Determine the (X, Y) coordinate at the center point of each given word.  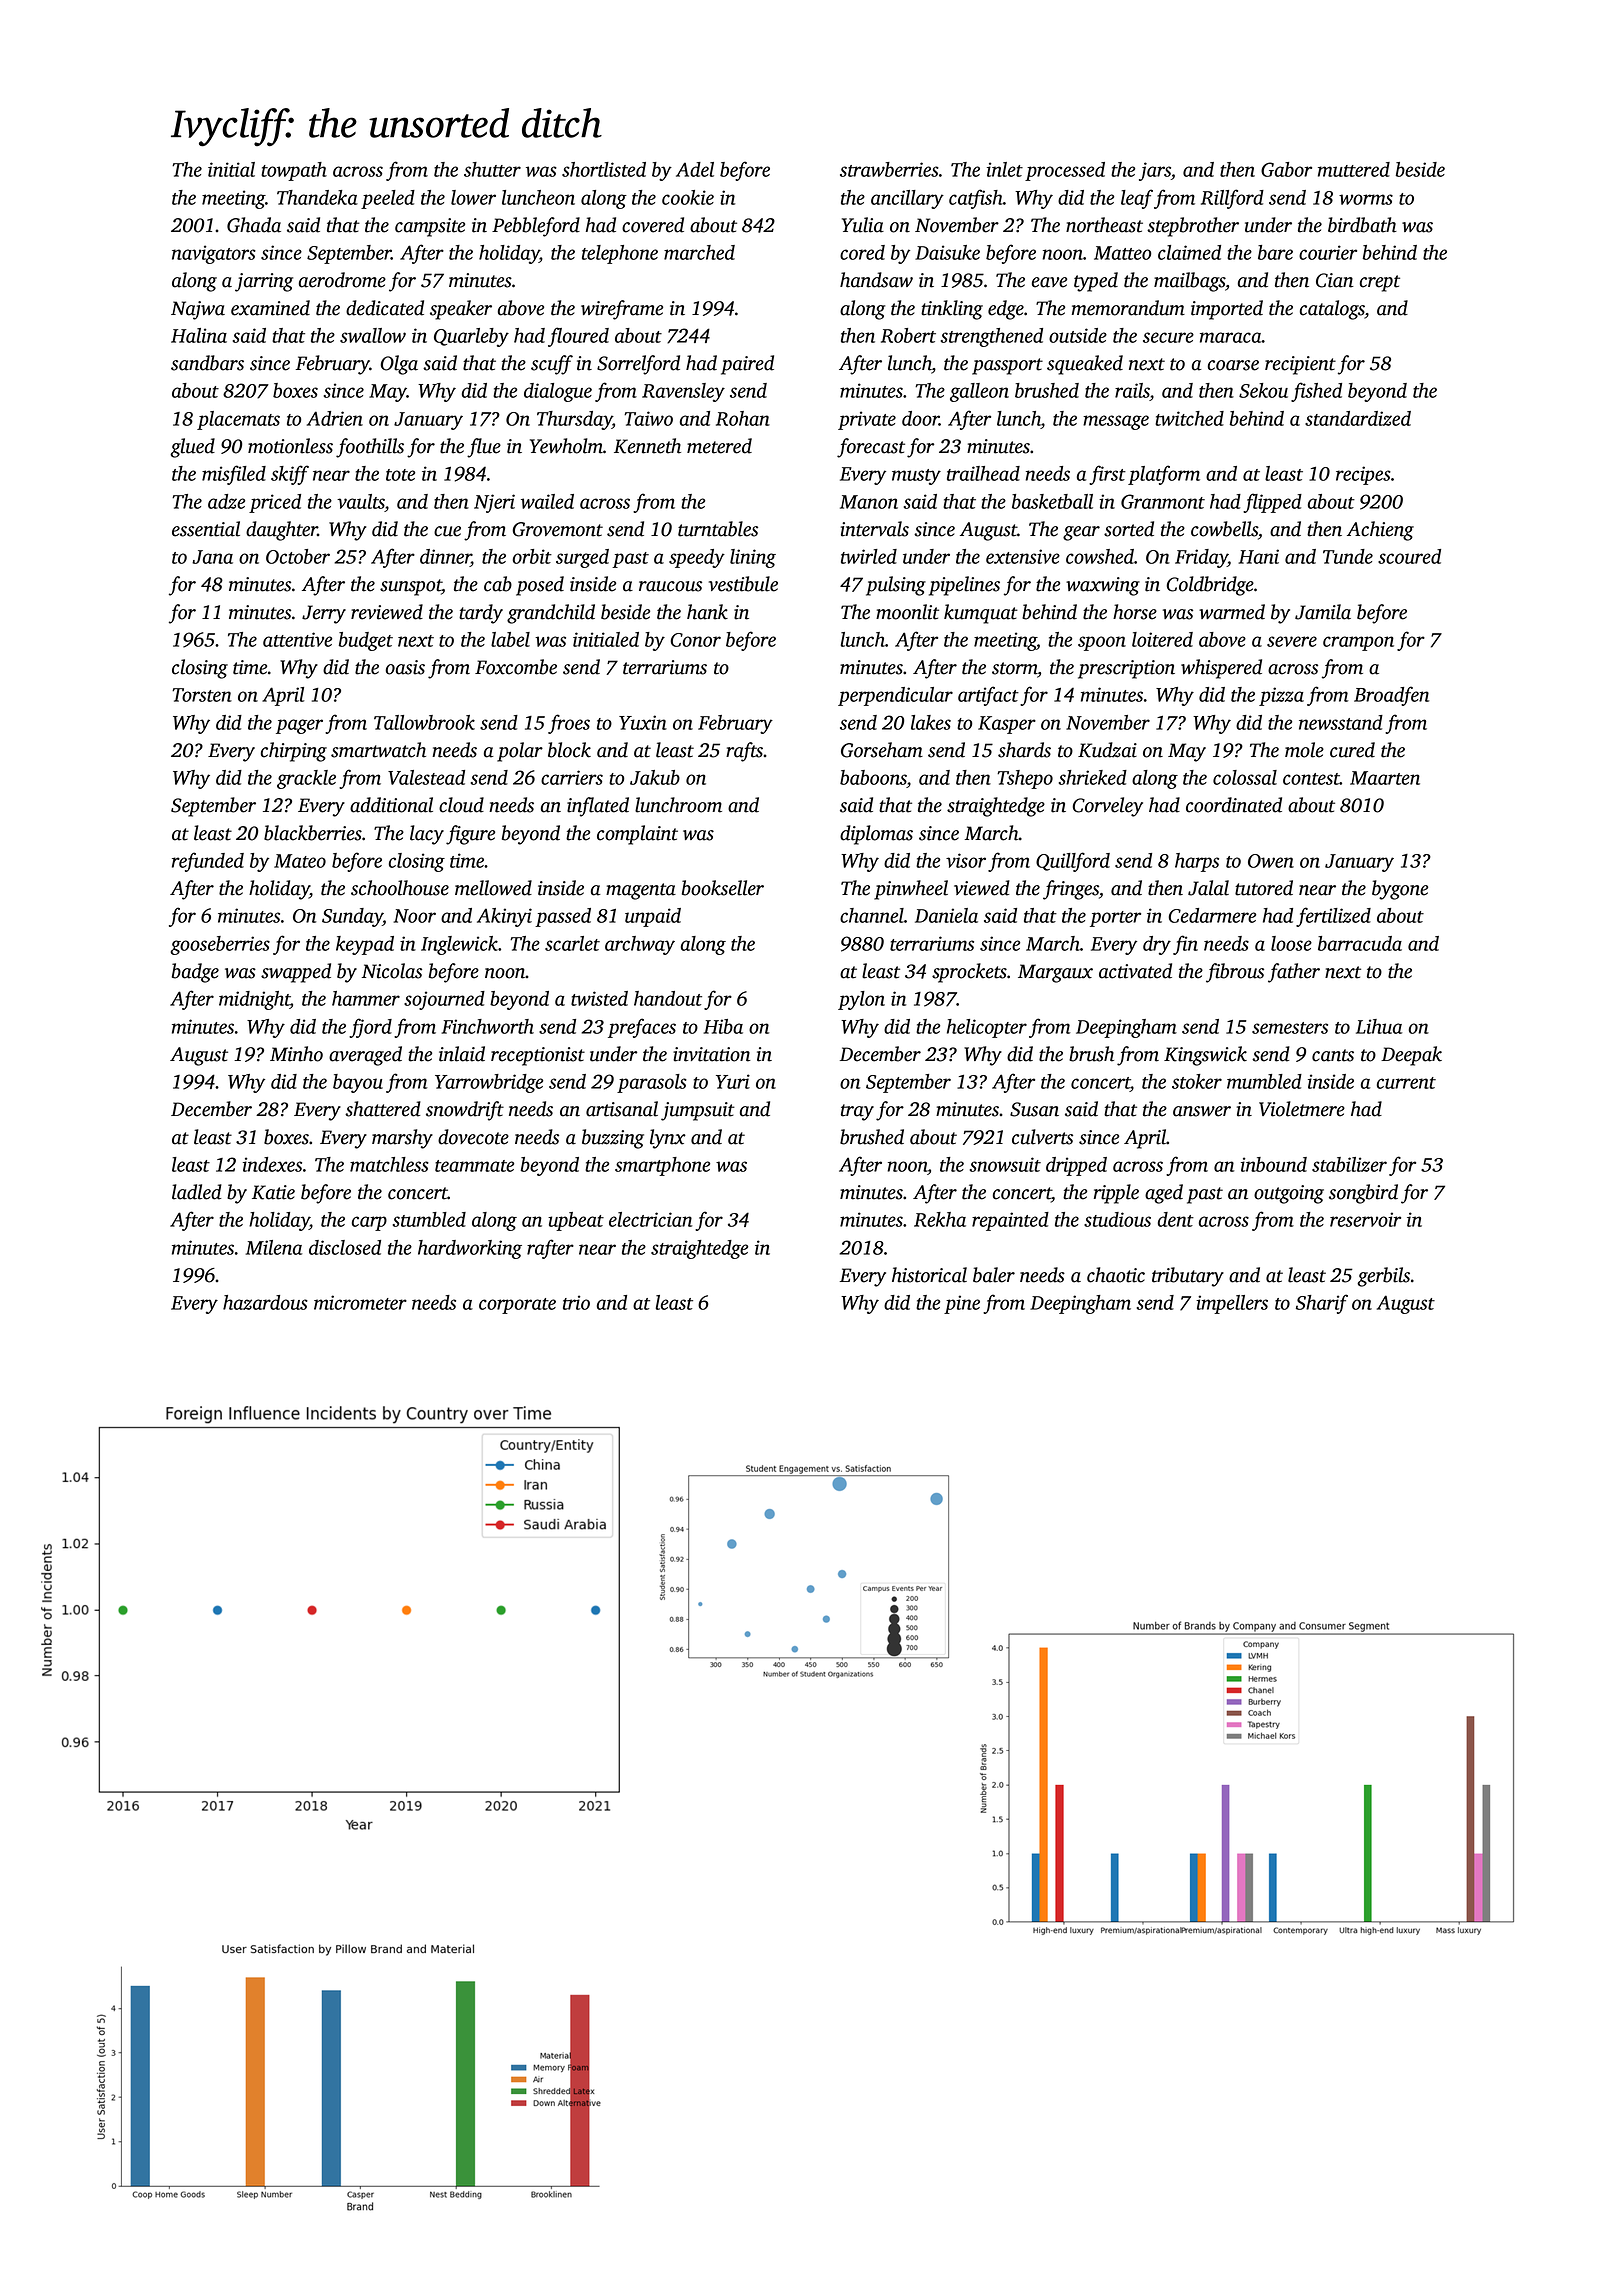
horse (1135, 612)
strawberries (889, 169)
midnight (254, 1000)
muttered (1354, 169)
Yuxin (643, 722)
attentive (297, 639)
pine (962, 1304)
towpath (294, 171)
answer (1202, 1111)
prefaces (642, 1028)
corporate (517, 1306)
